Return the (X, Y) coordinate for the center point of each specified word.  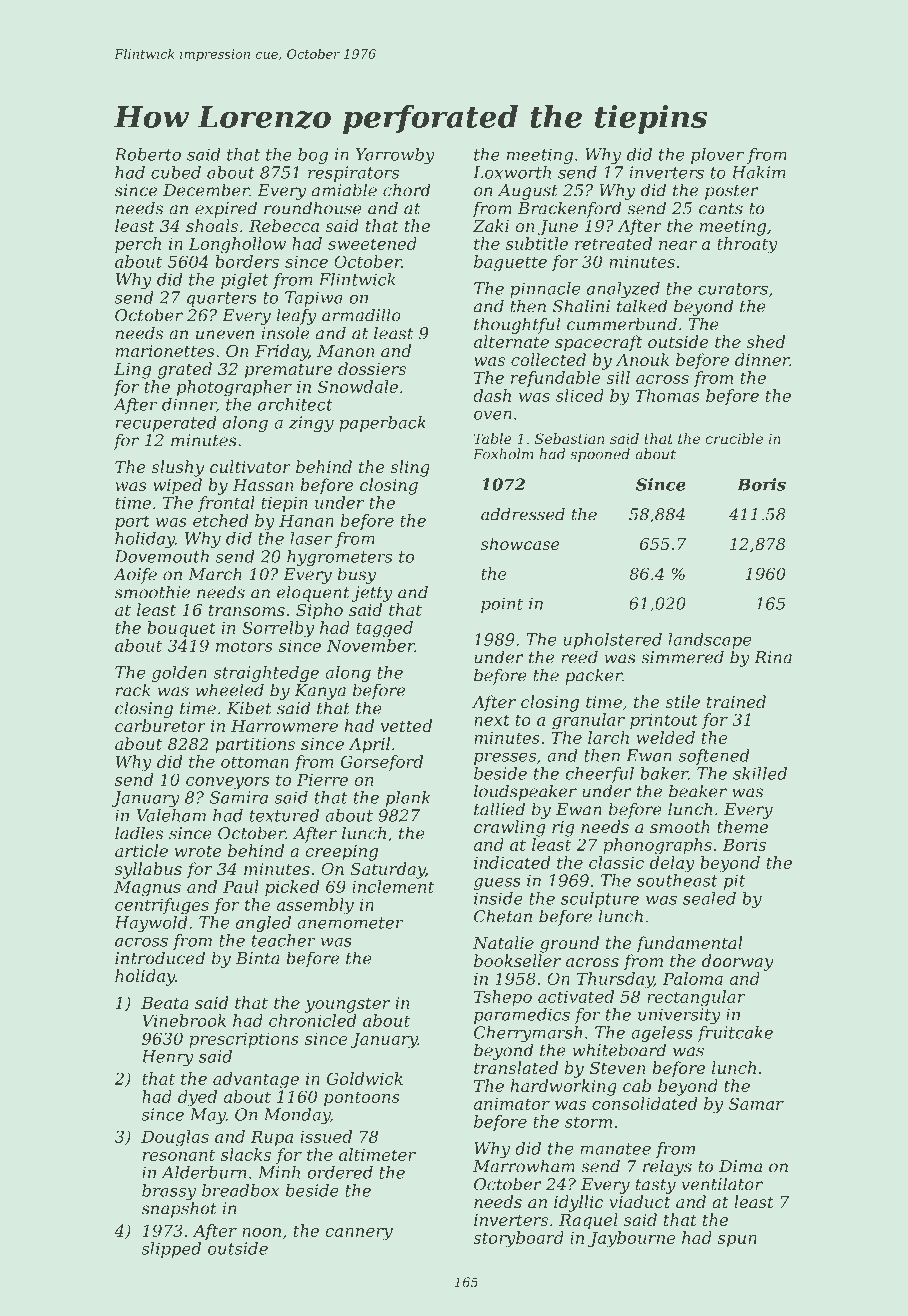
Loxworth (512, 172)
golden (179, 674)
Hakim (758, 172)
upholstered (612, 641)
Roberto (147, 154)
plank (408, 799)
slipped (171, 1250)
